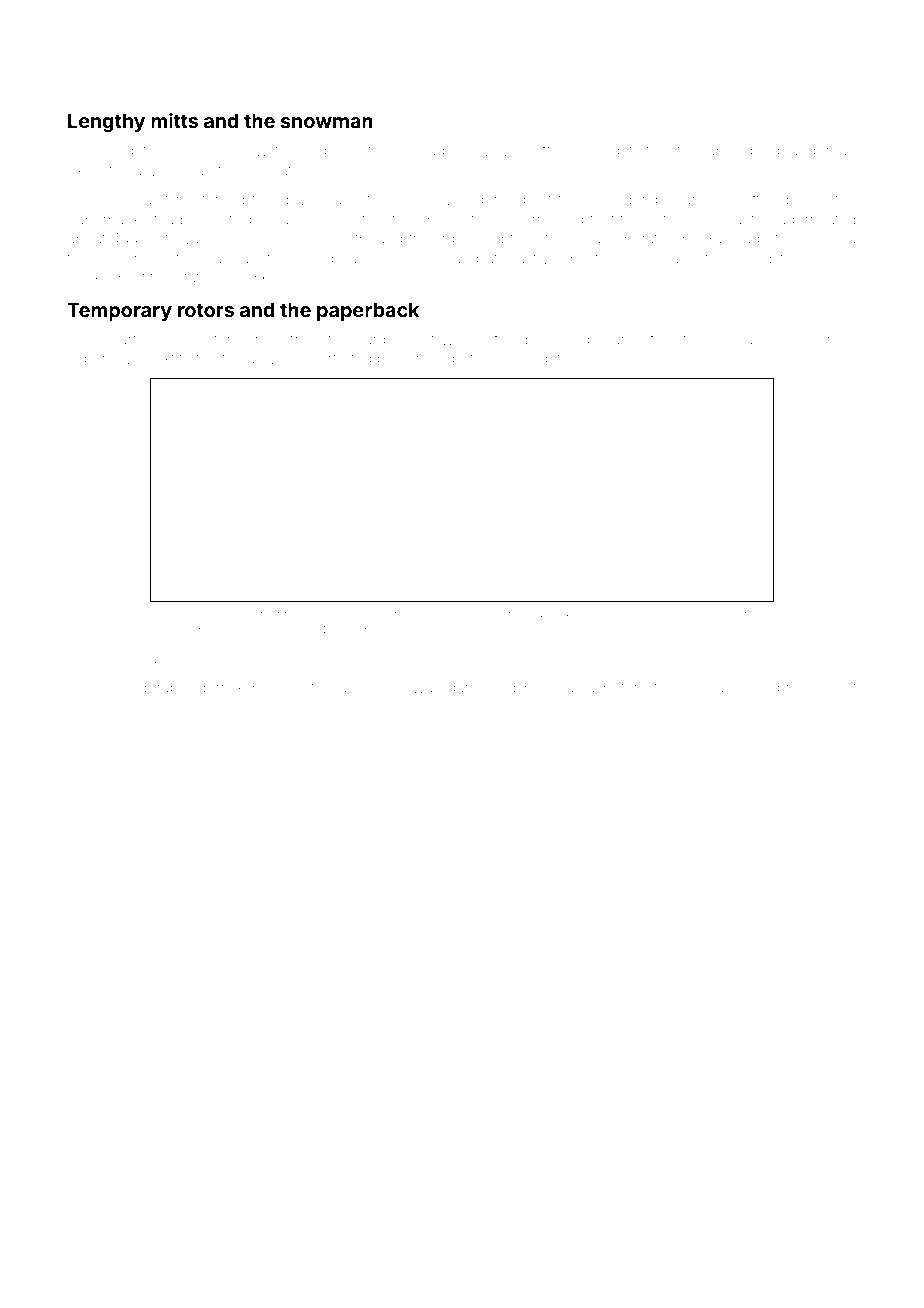 The height and width of the screenshot is (1308, 924). I want to click on Jeroen, so click(422, 358).
